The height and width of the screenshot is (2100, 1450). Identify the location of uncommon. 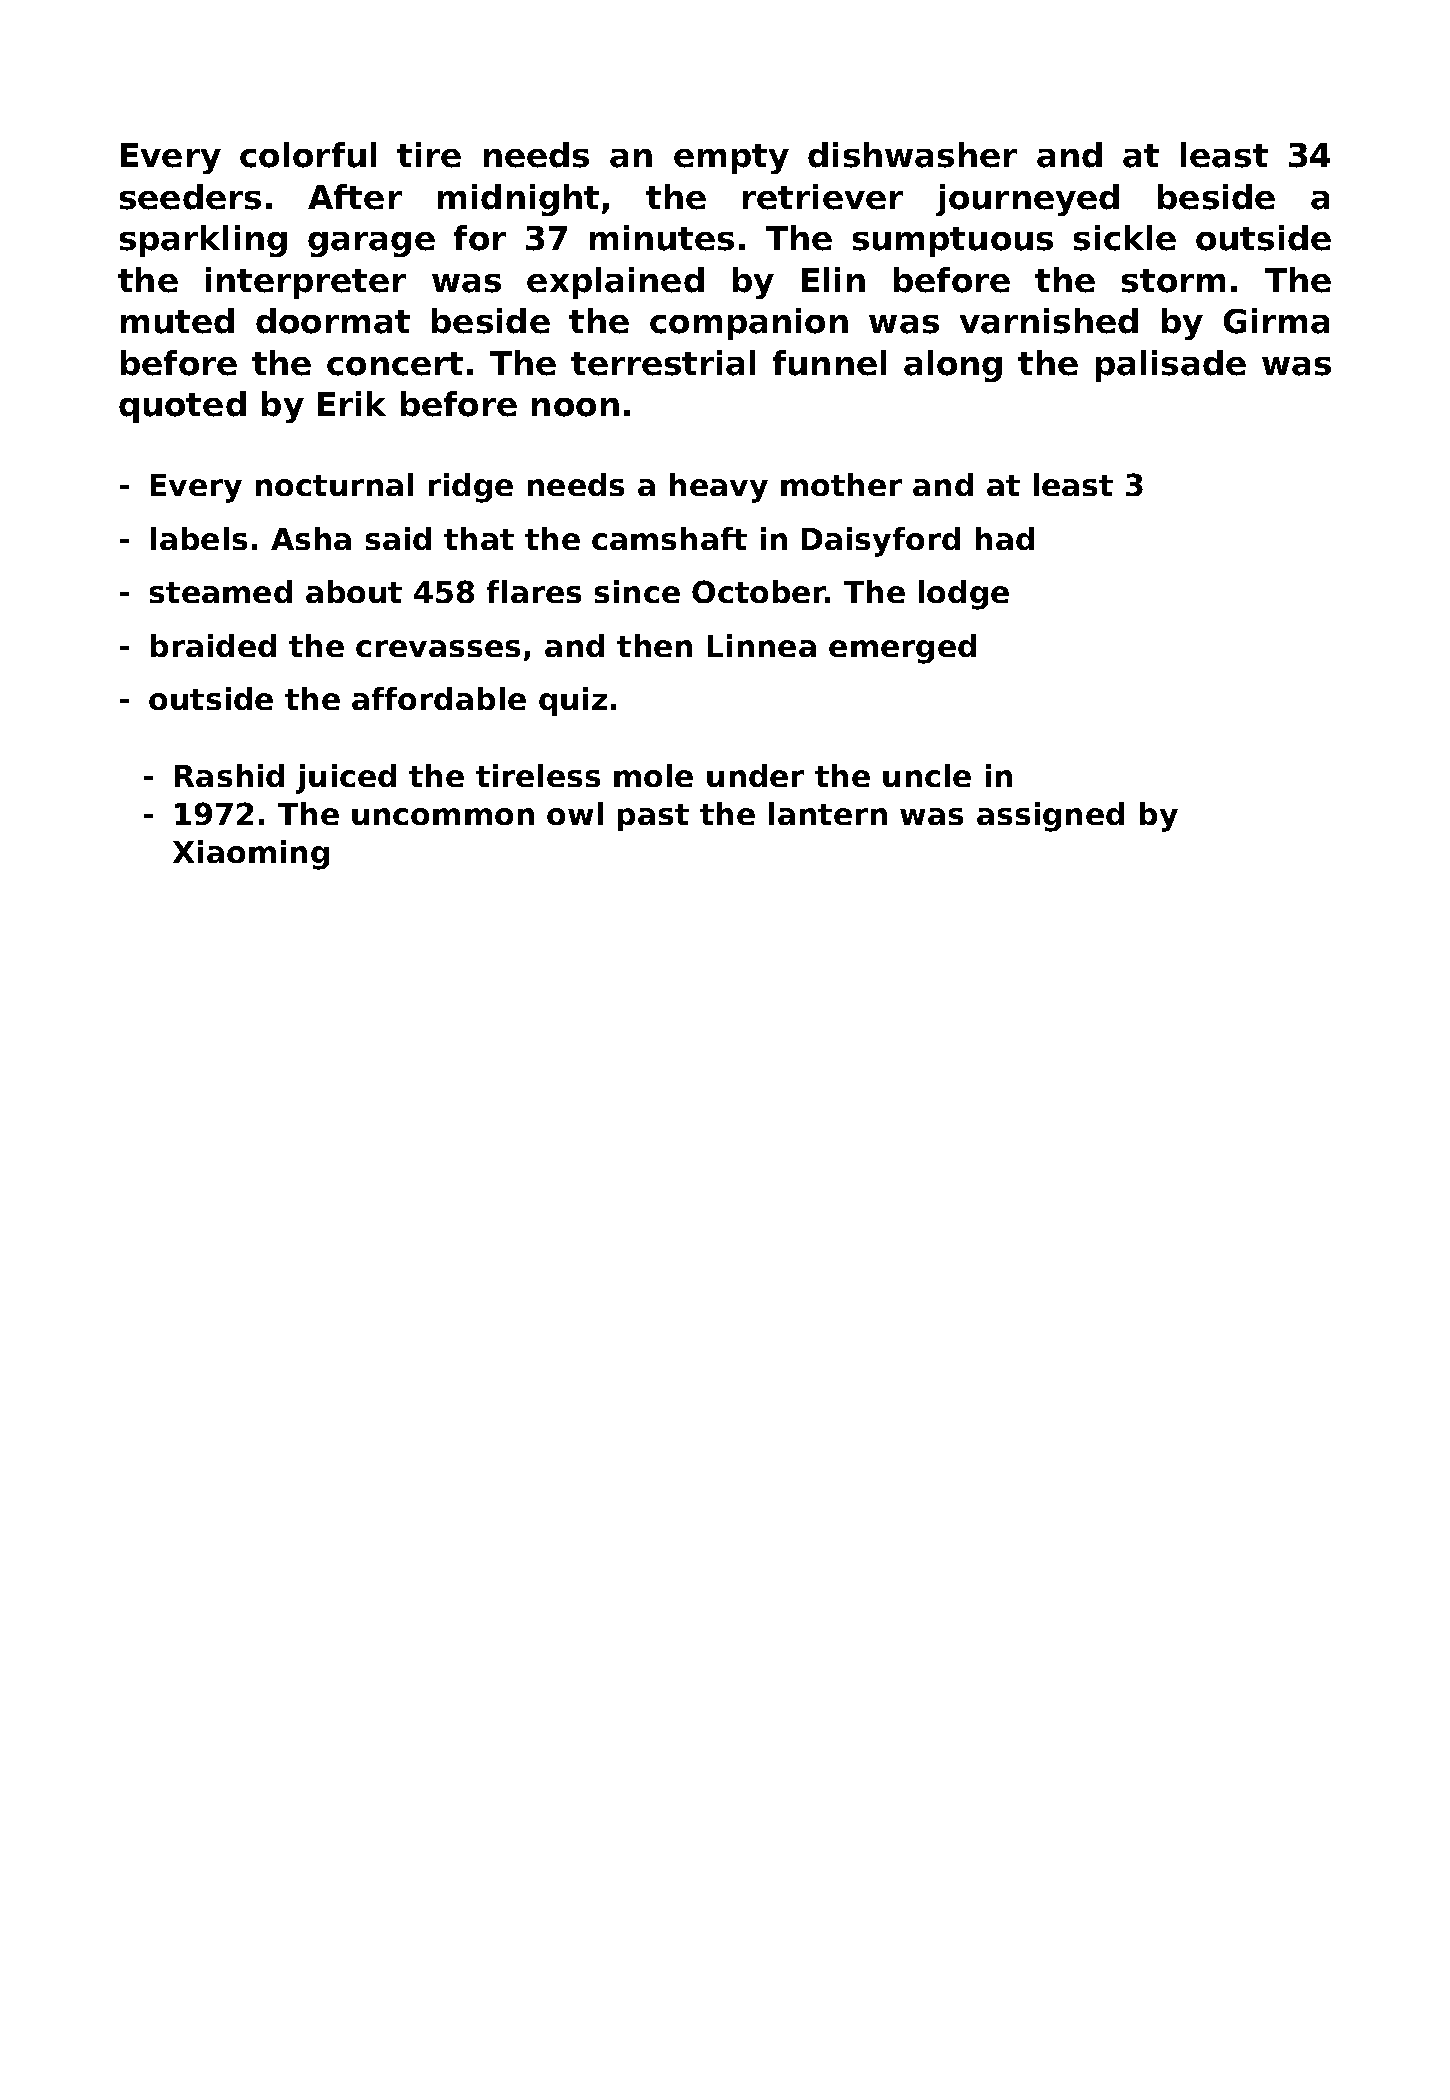
(443, 816).
